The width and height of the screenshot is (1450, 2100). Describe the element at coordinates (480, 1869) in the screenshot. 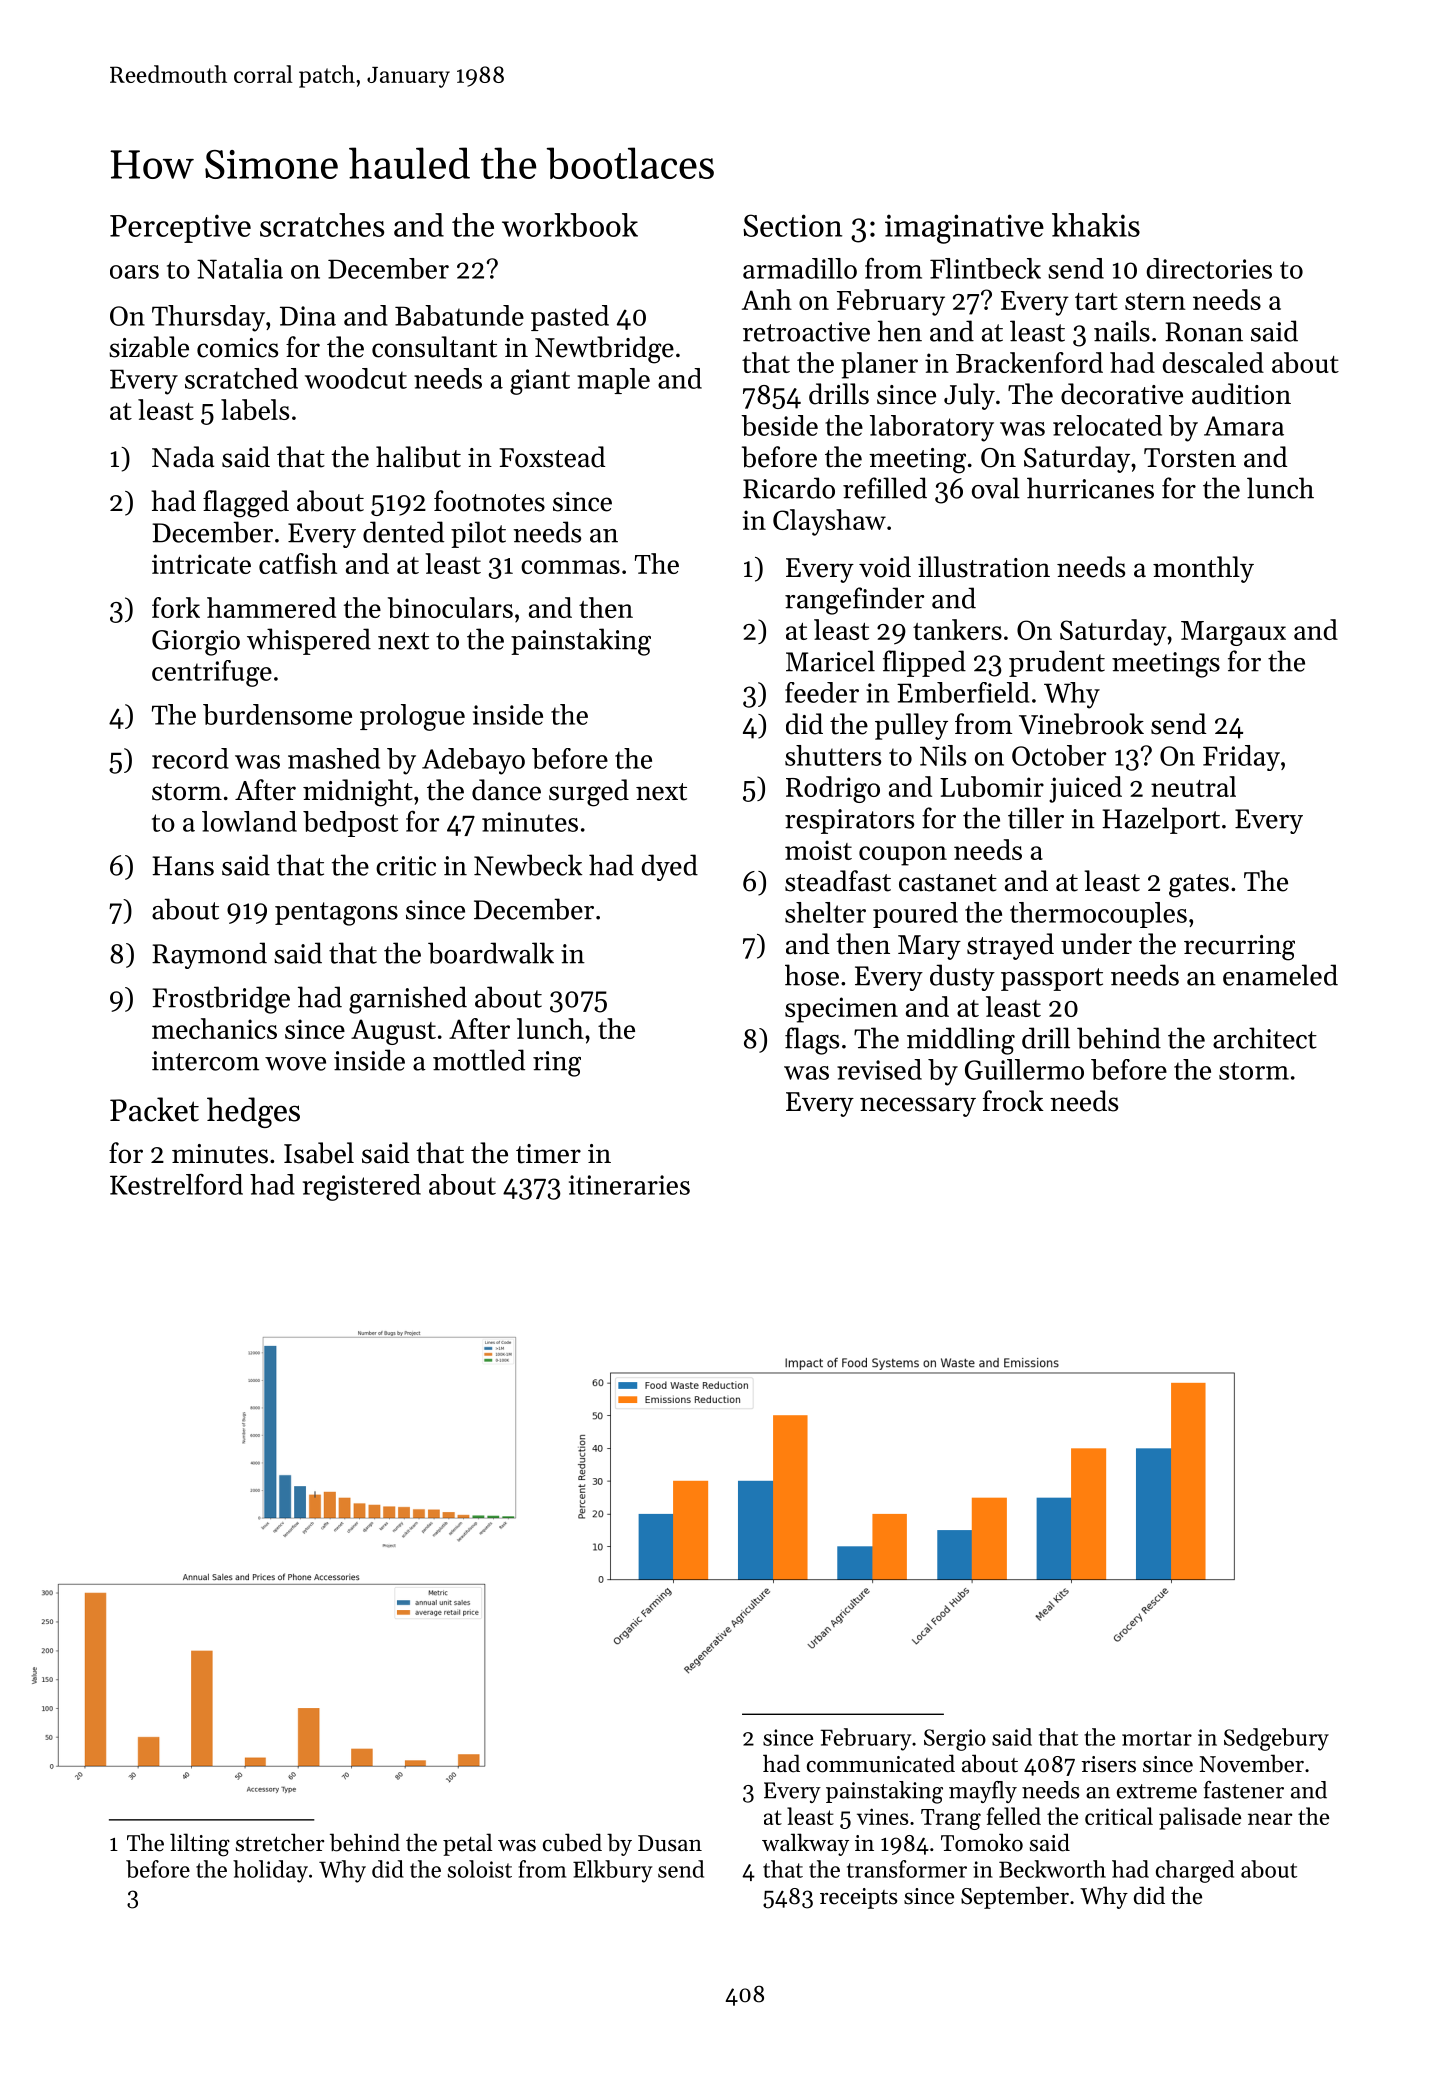

I see `soloist` at that location.
